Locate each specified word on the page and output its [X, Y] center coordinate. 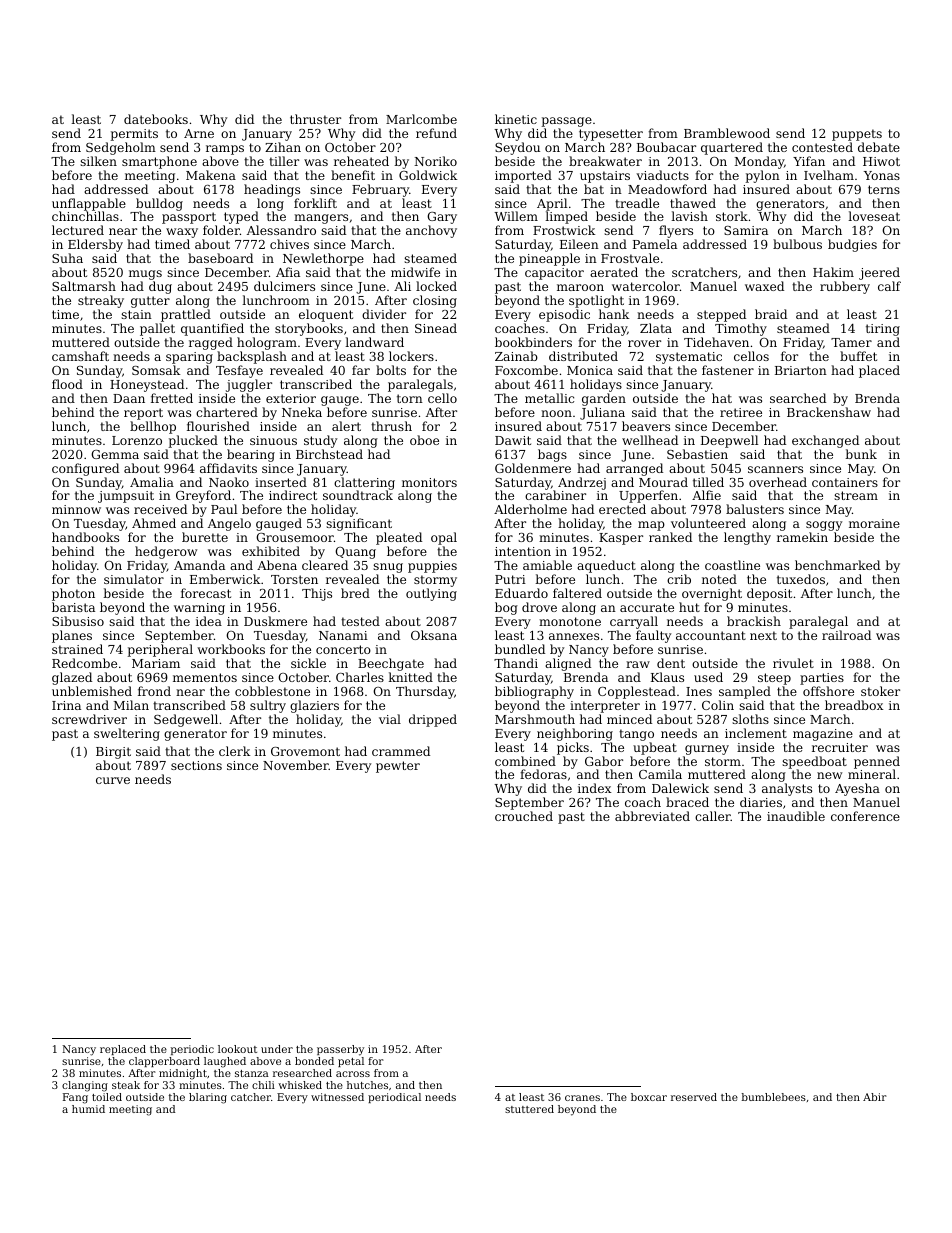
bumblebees [774, 1097]
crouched [524, 816]
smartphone [159, 162]
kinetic [516, 119]
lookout [237, 1049]
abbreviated [652, 816]
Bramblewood [727, 133]
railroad [846, 635]
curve [113, 780]
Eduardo [521, 593]
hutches [367, 1085]
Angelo [229, 525]
